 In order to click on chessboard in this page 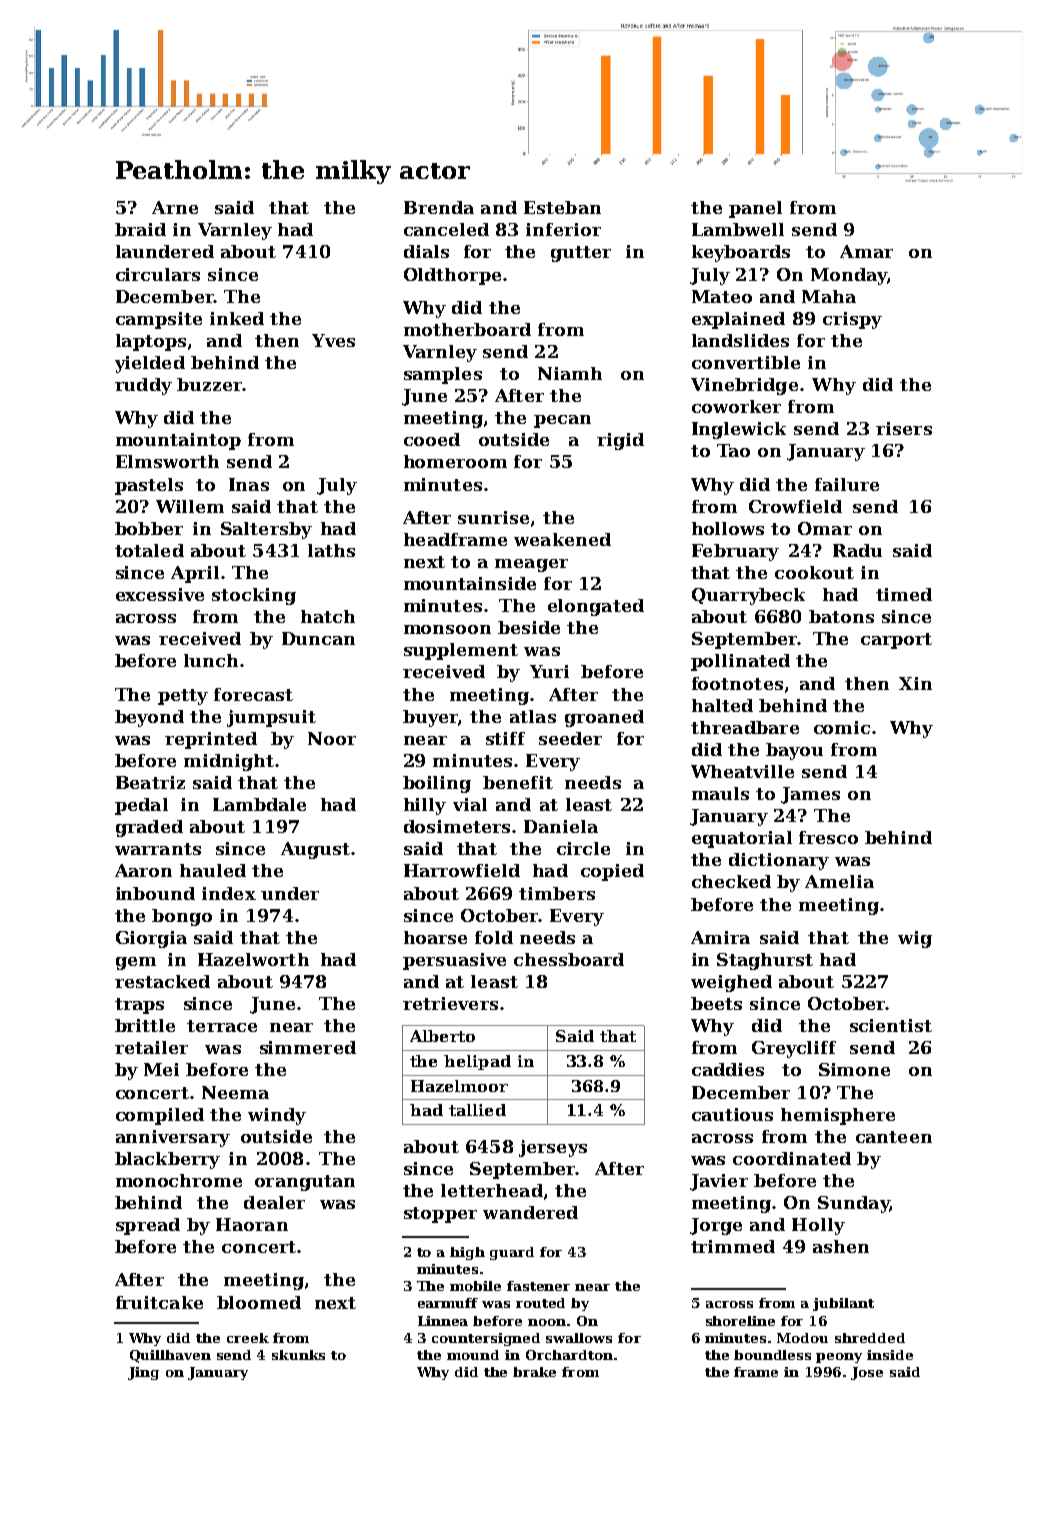, I will do `click(569, 959)`.
